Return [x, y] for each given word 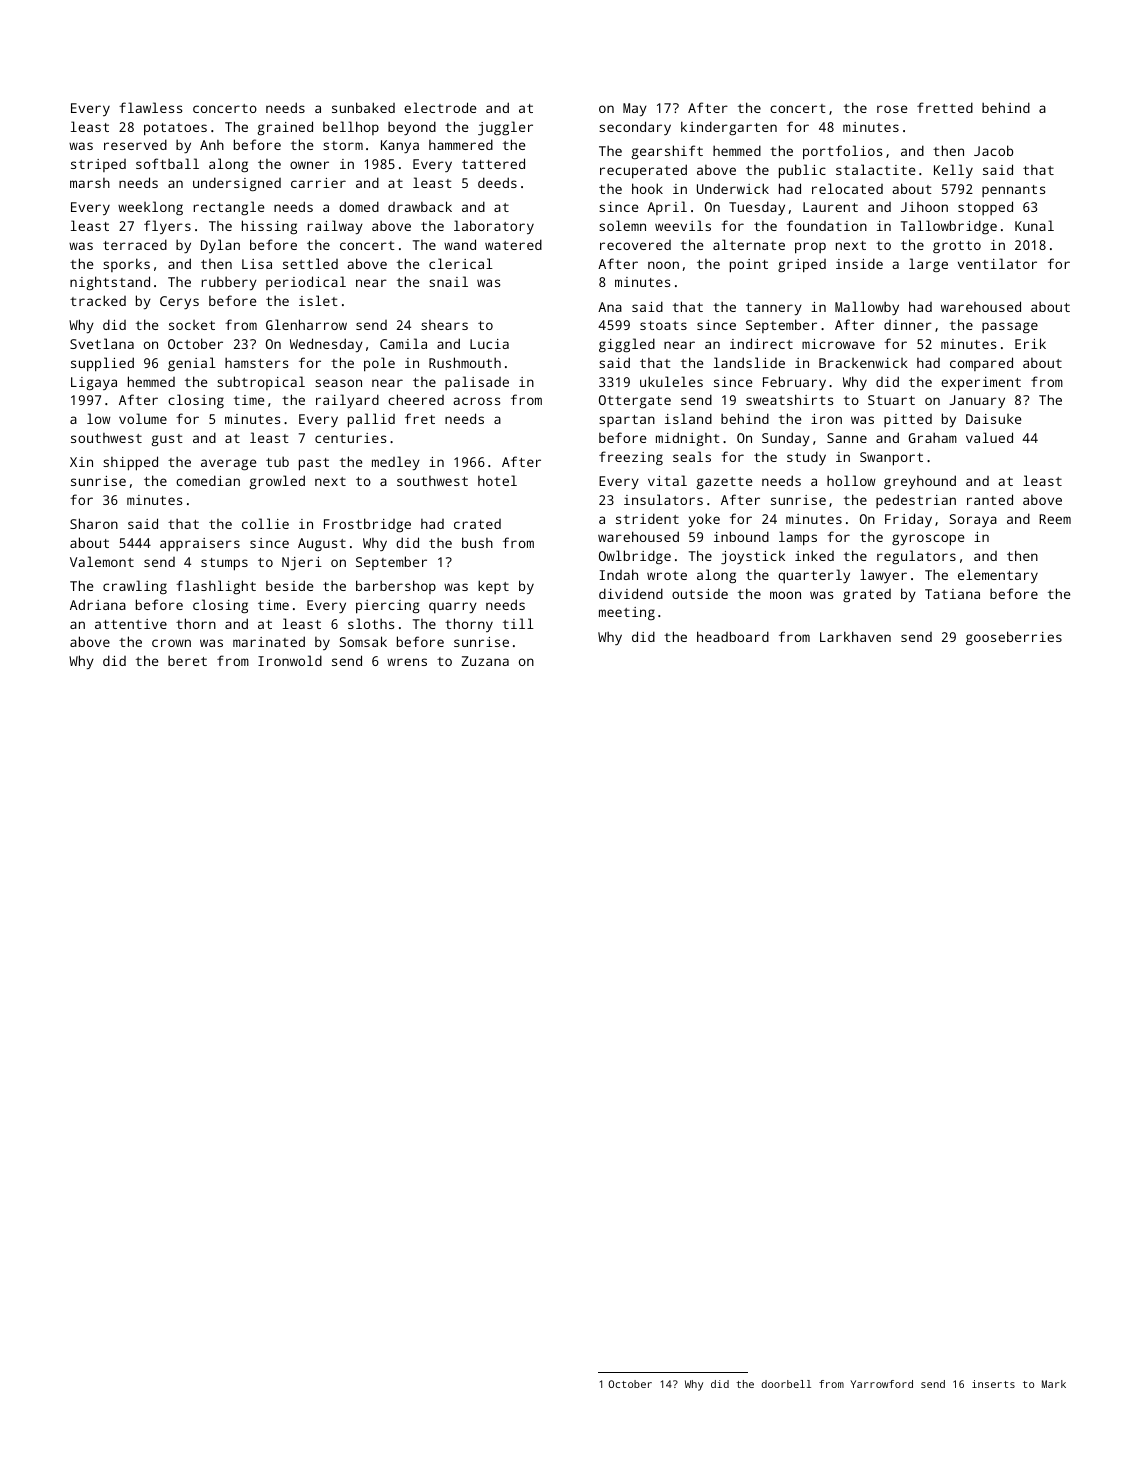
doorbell [786, 1384]
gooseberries [1014, 638]
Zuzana [485, 661]
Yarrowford [882, 1384]
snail [448, 281]
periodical [306, 283]
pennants [1013, 191]
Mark [1054, 1384]
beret [187, 660]
